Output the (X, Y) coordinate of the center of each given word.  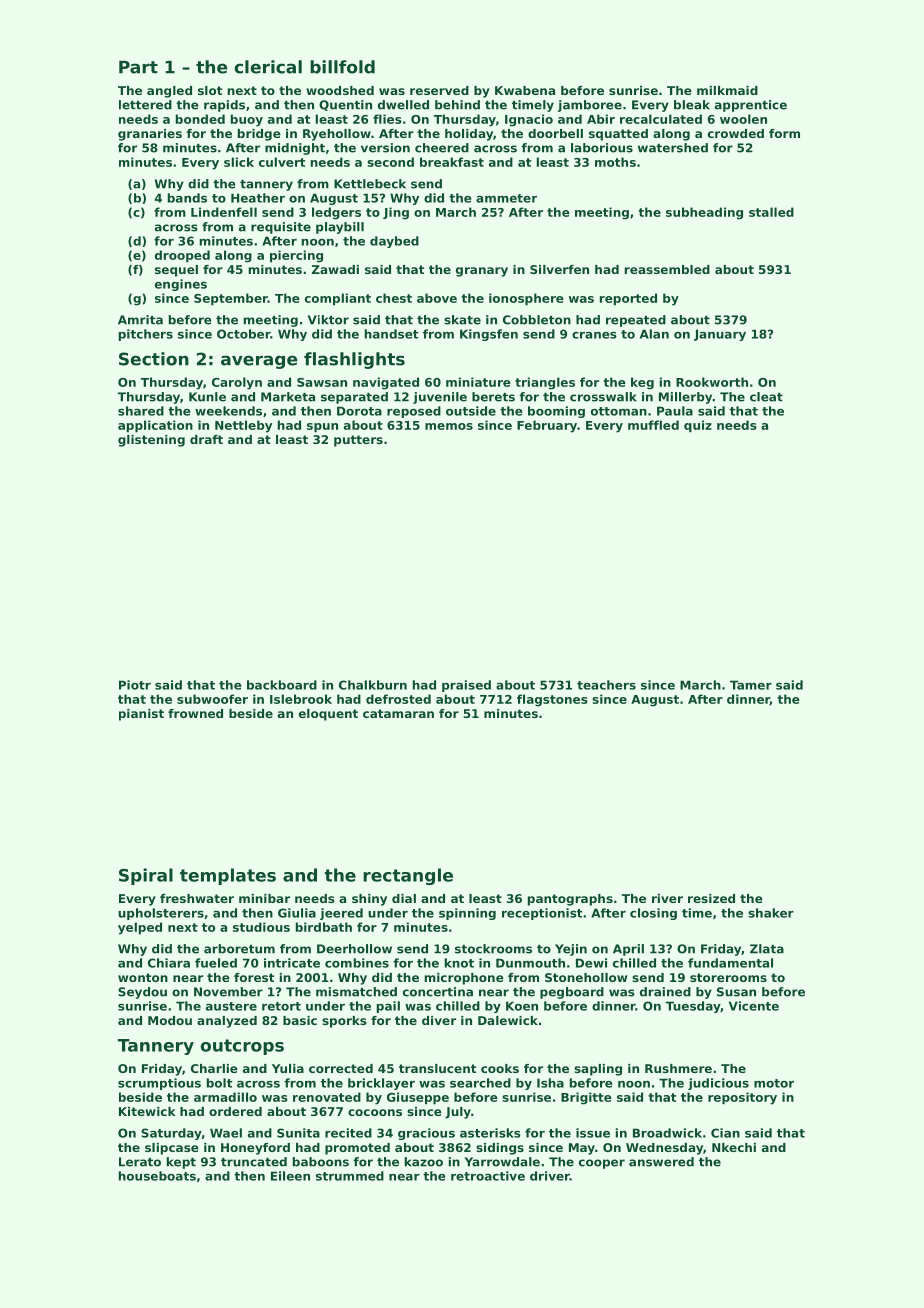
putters (358, 441)
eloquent (328, 715)
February (547, 426)
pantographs (570, 900)
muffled (653, 425)
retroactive (488, 1176)
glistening (151, 441)
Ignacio (529, 120)
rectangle (408, 876)
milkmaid (727, 90)
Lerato (140, 1162)
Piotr (135, 685)
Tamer (751, 685)
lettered (145, 105)
